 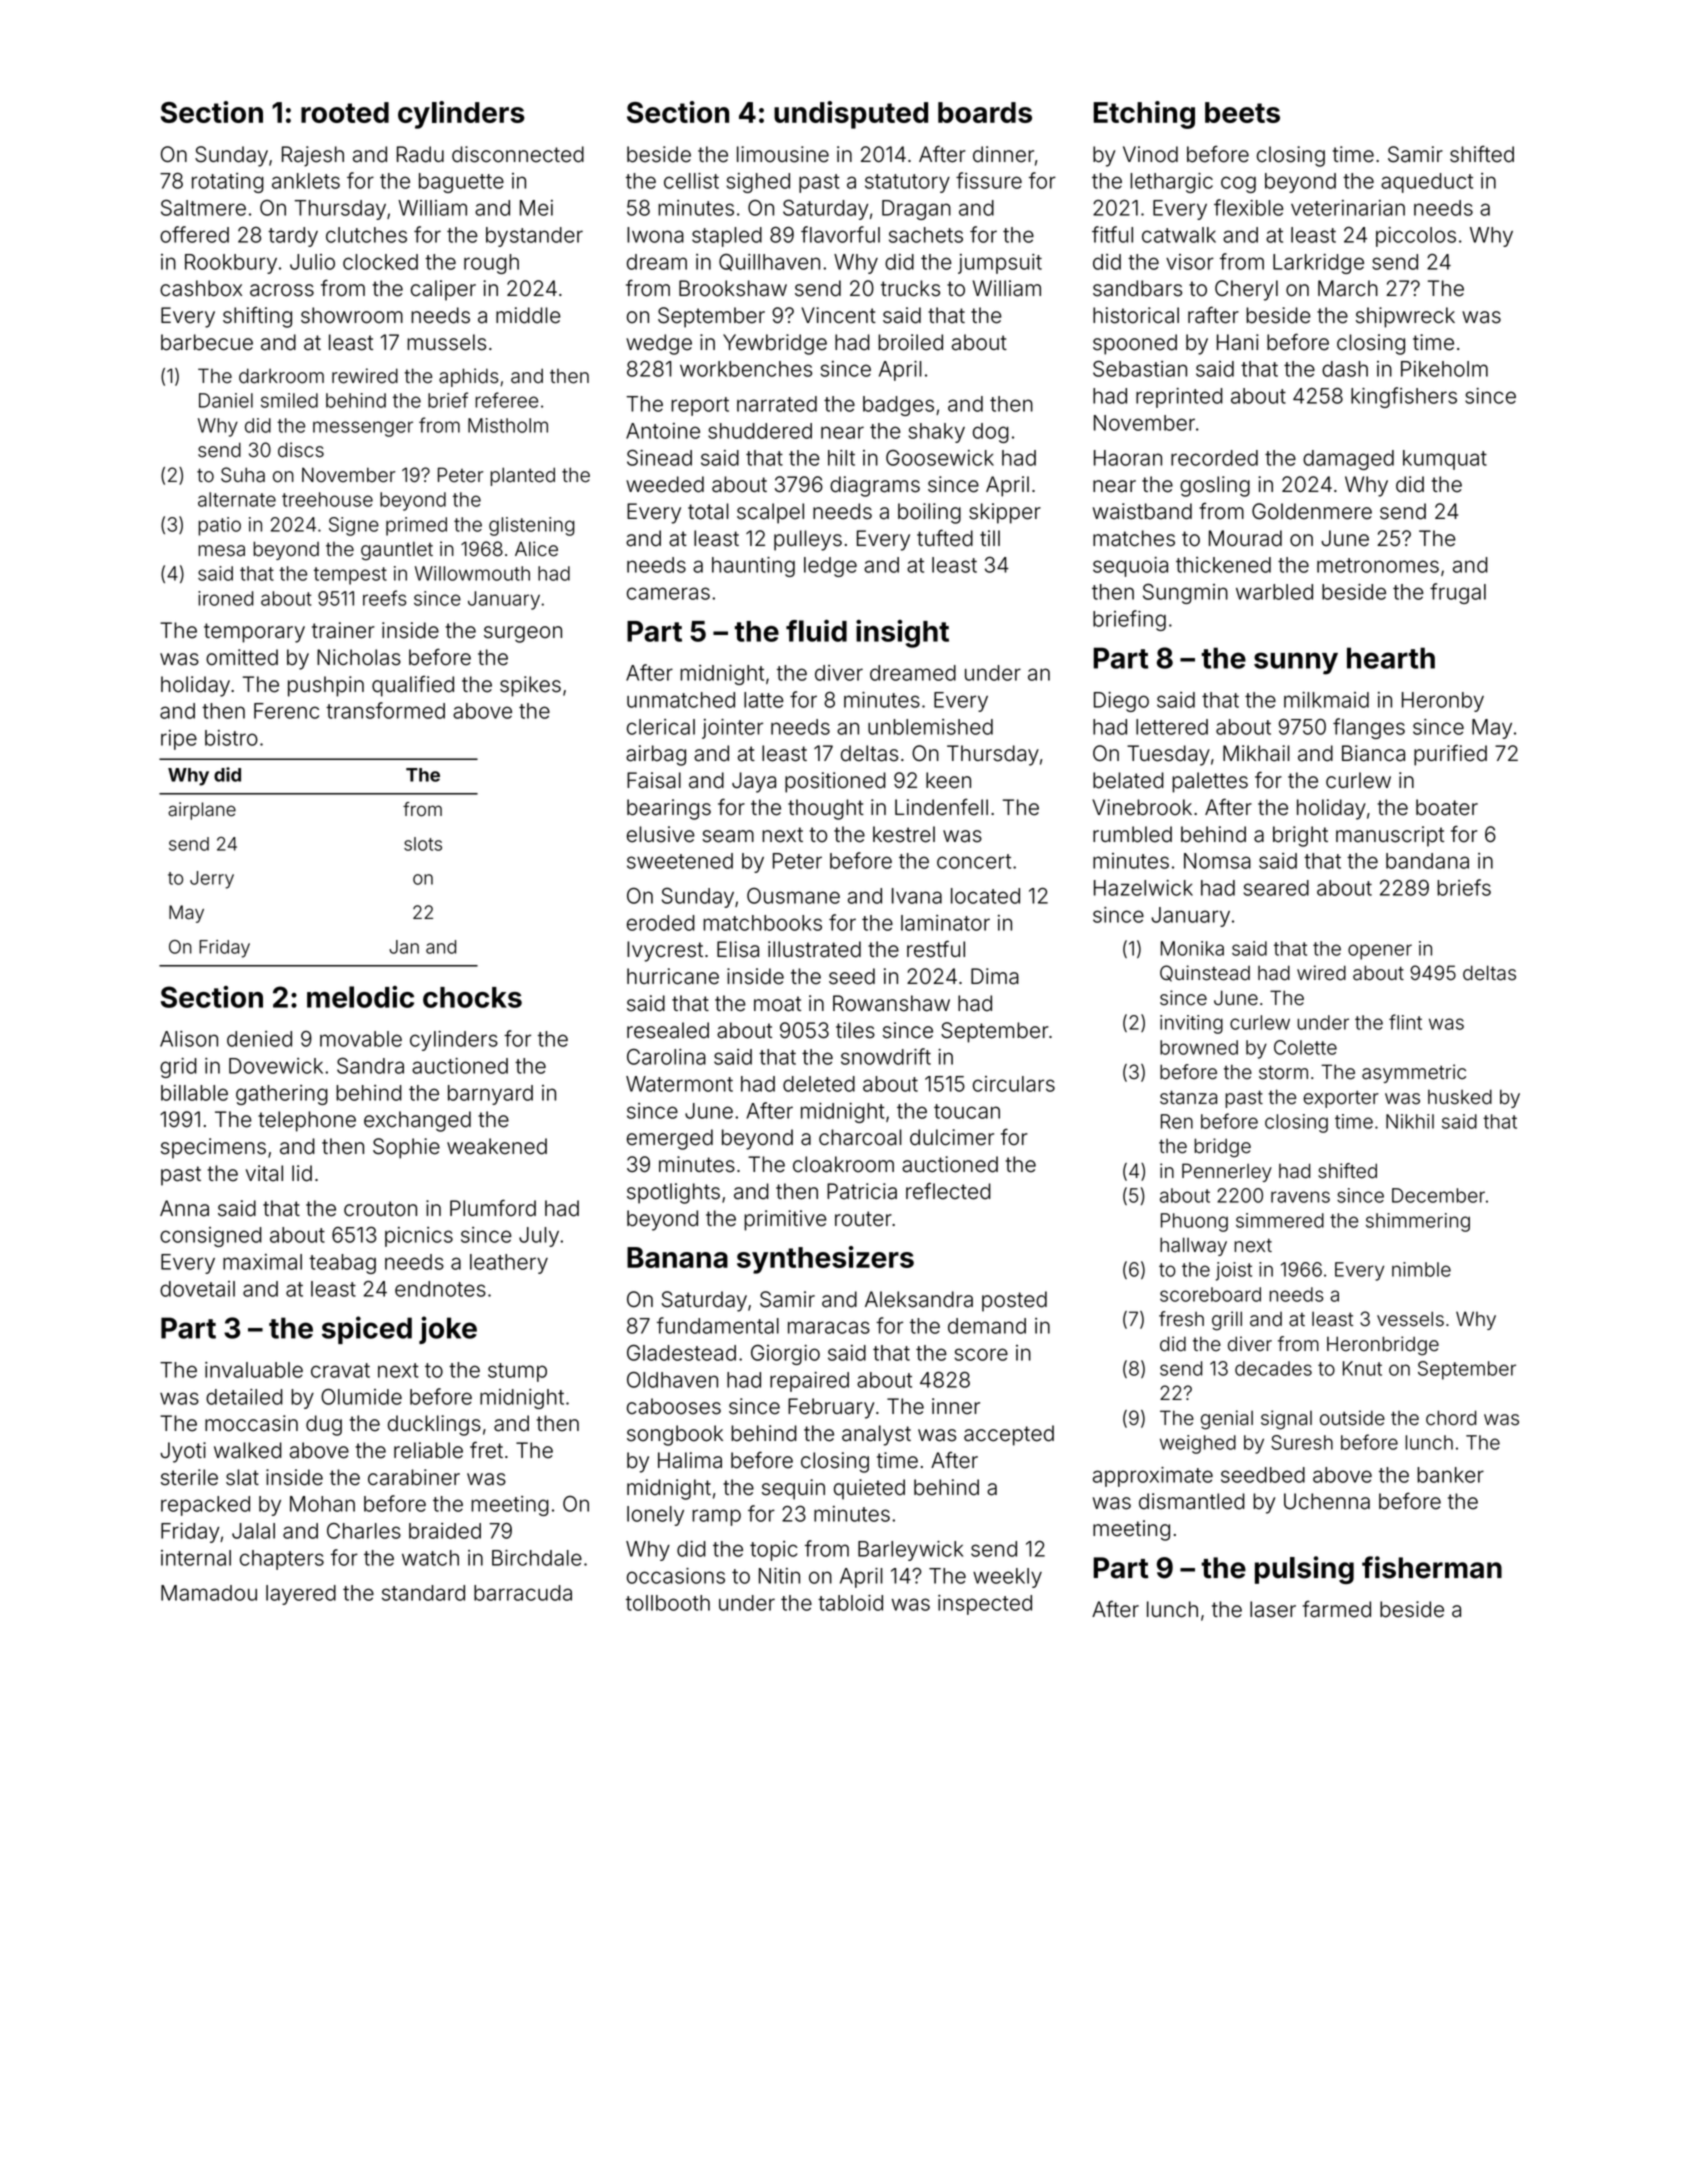 What do you see at coordinates (345, 112) in the image?
I see `rooted` at bounding box center [345, 112].
